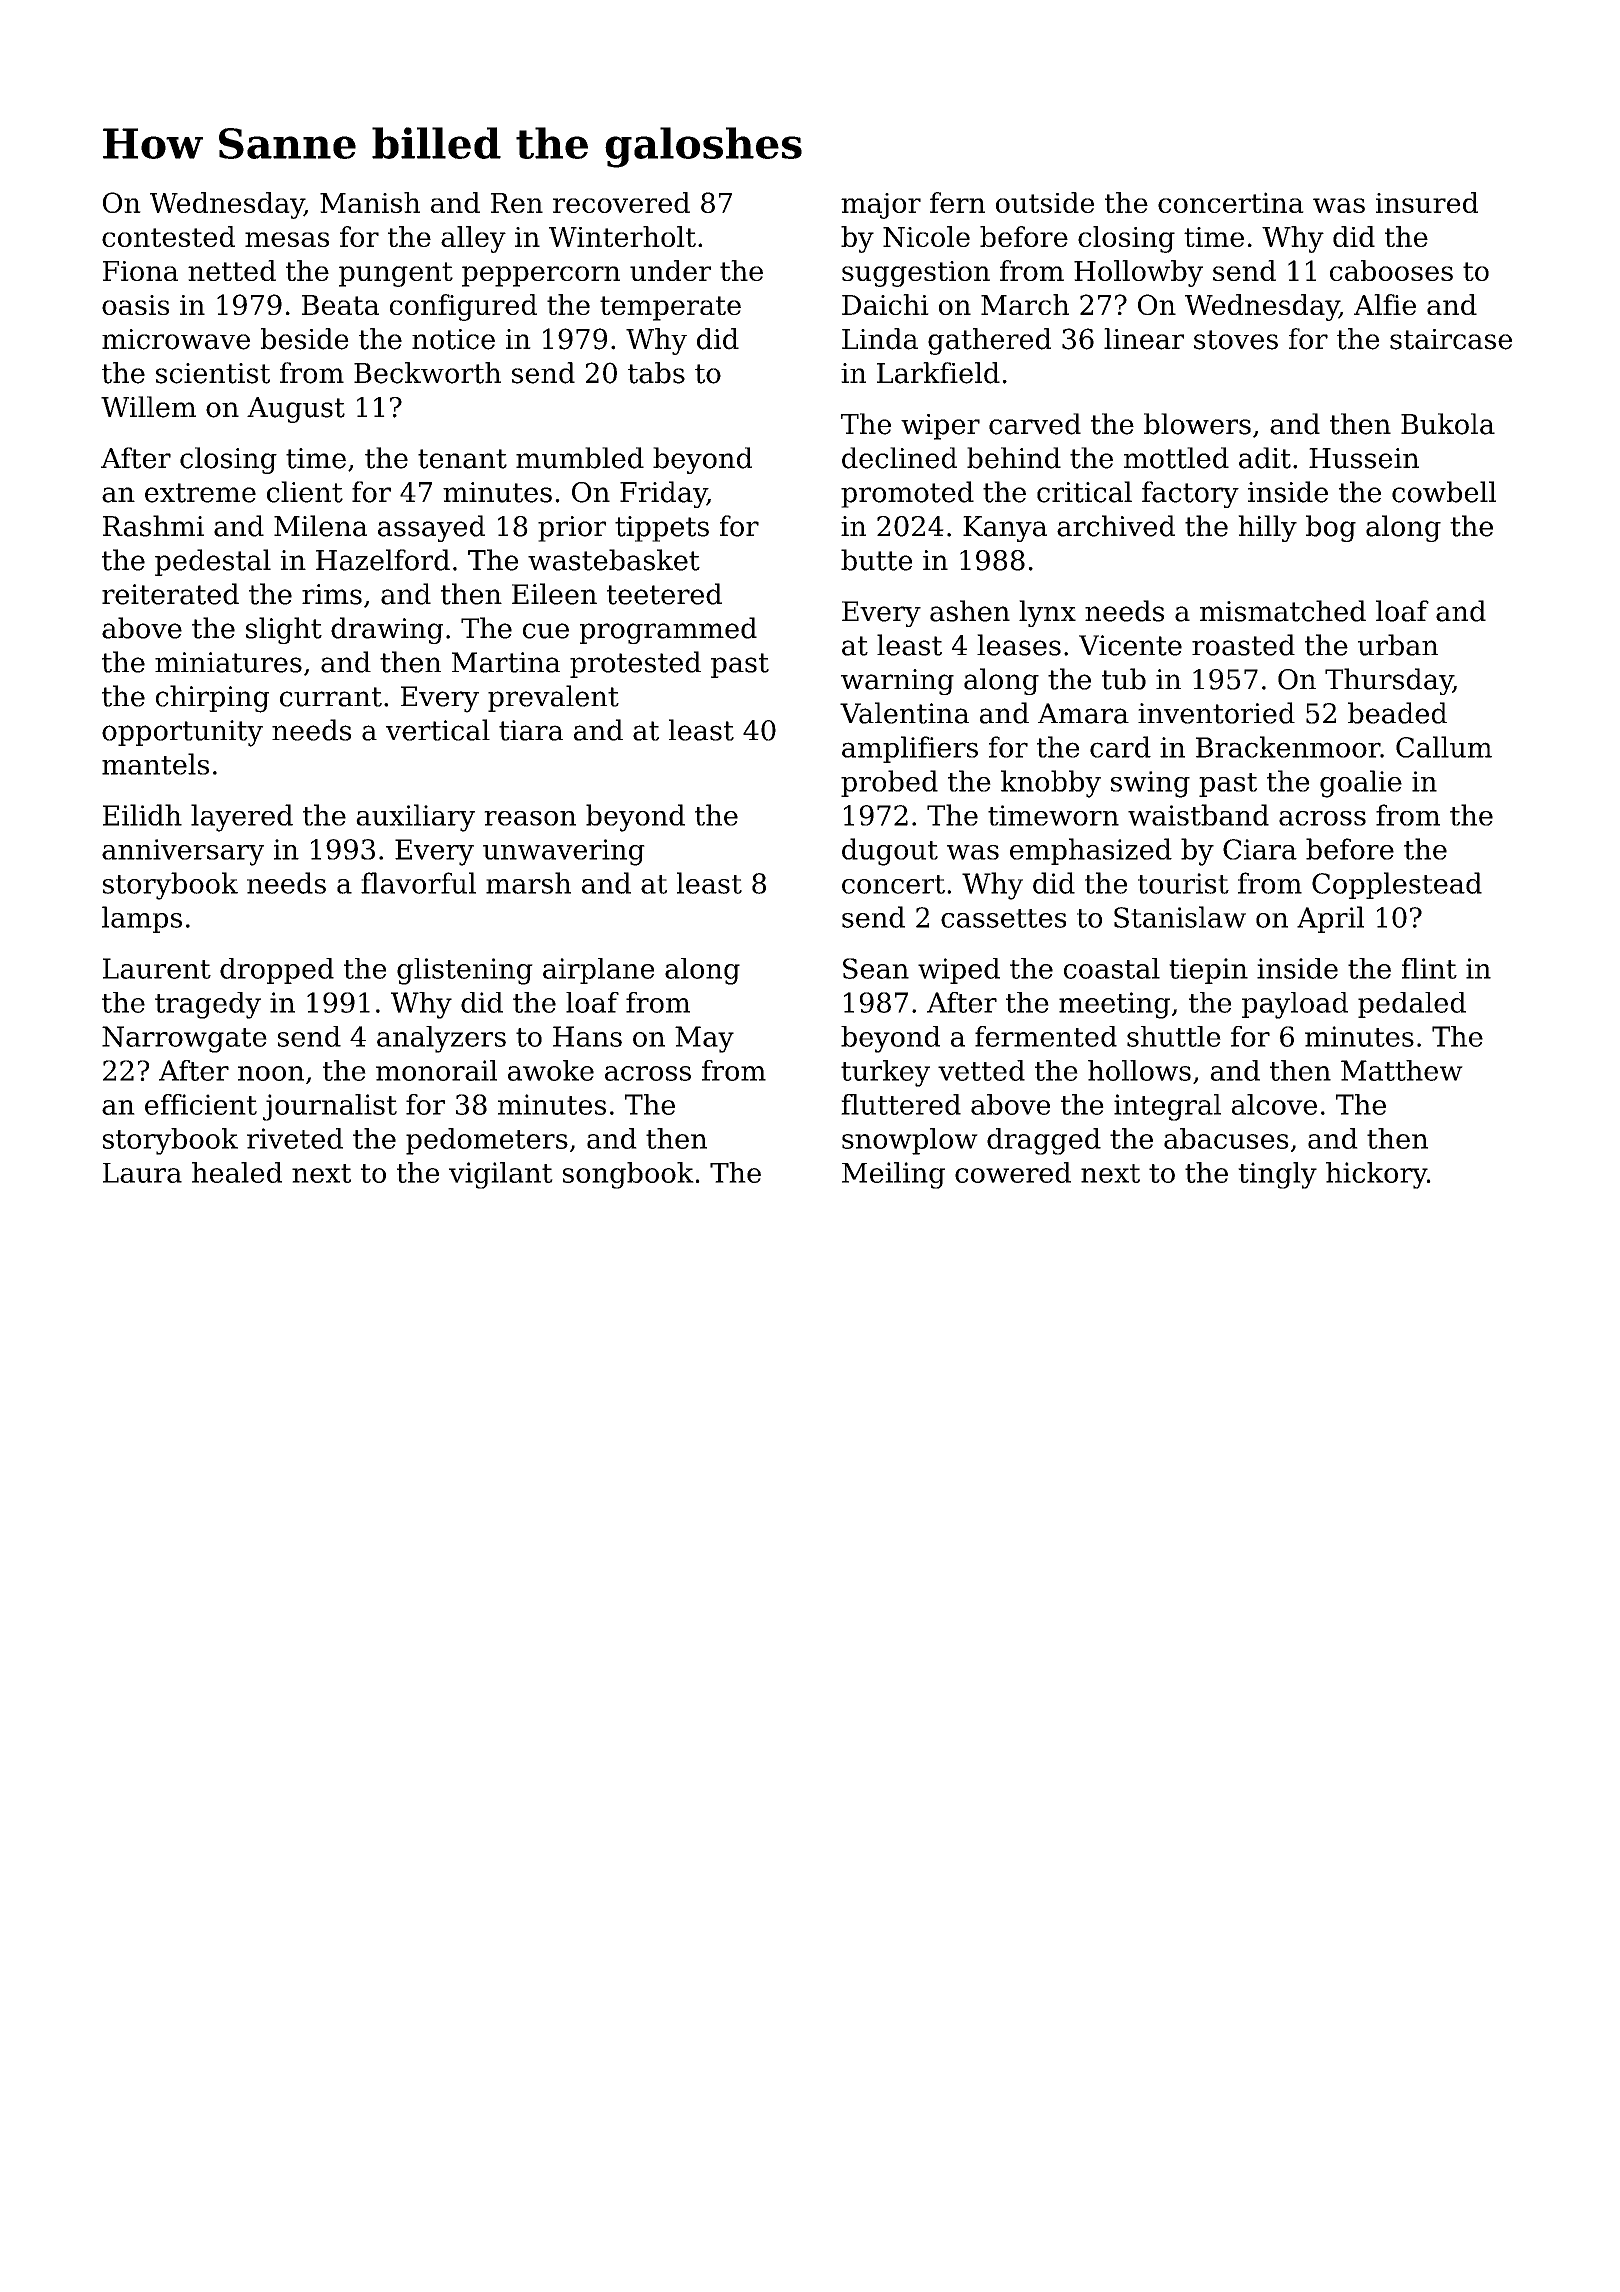 This screenshot has height=2292, width=1620. I want to click on Laura, so click(142, 1173).
